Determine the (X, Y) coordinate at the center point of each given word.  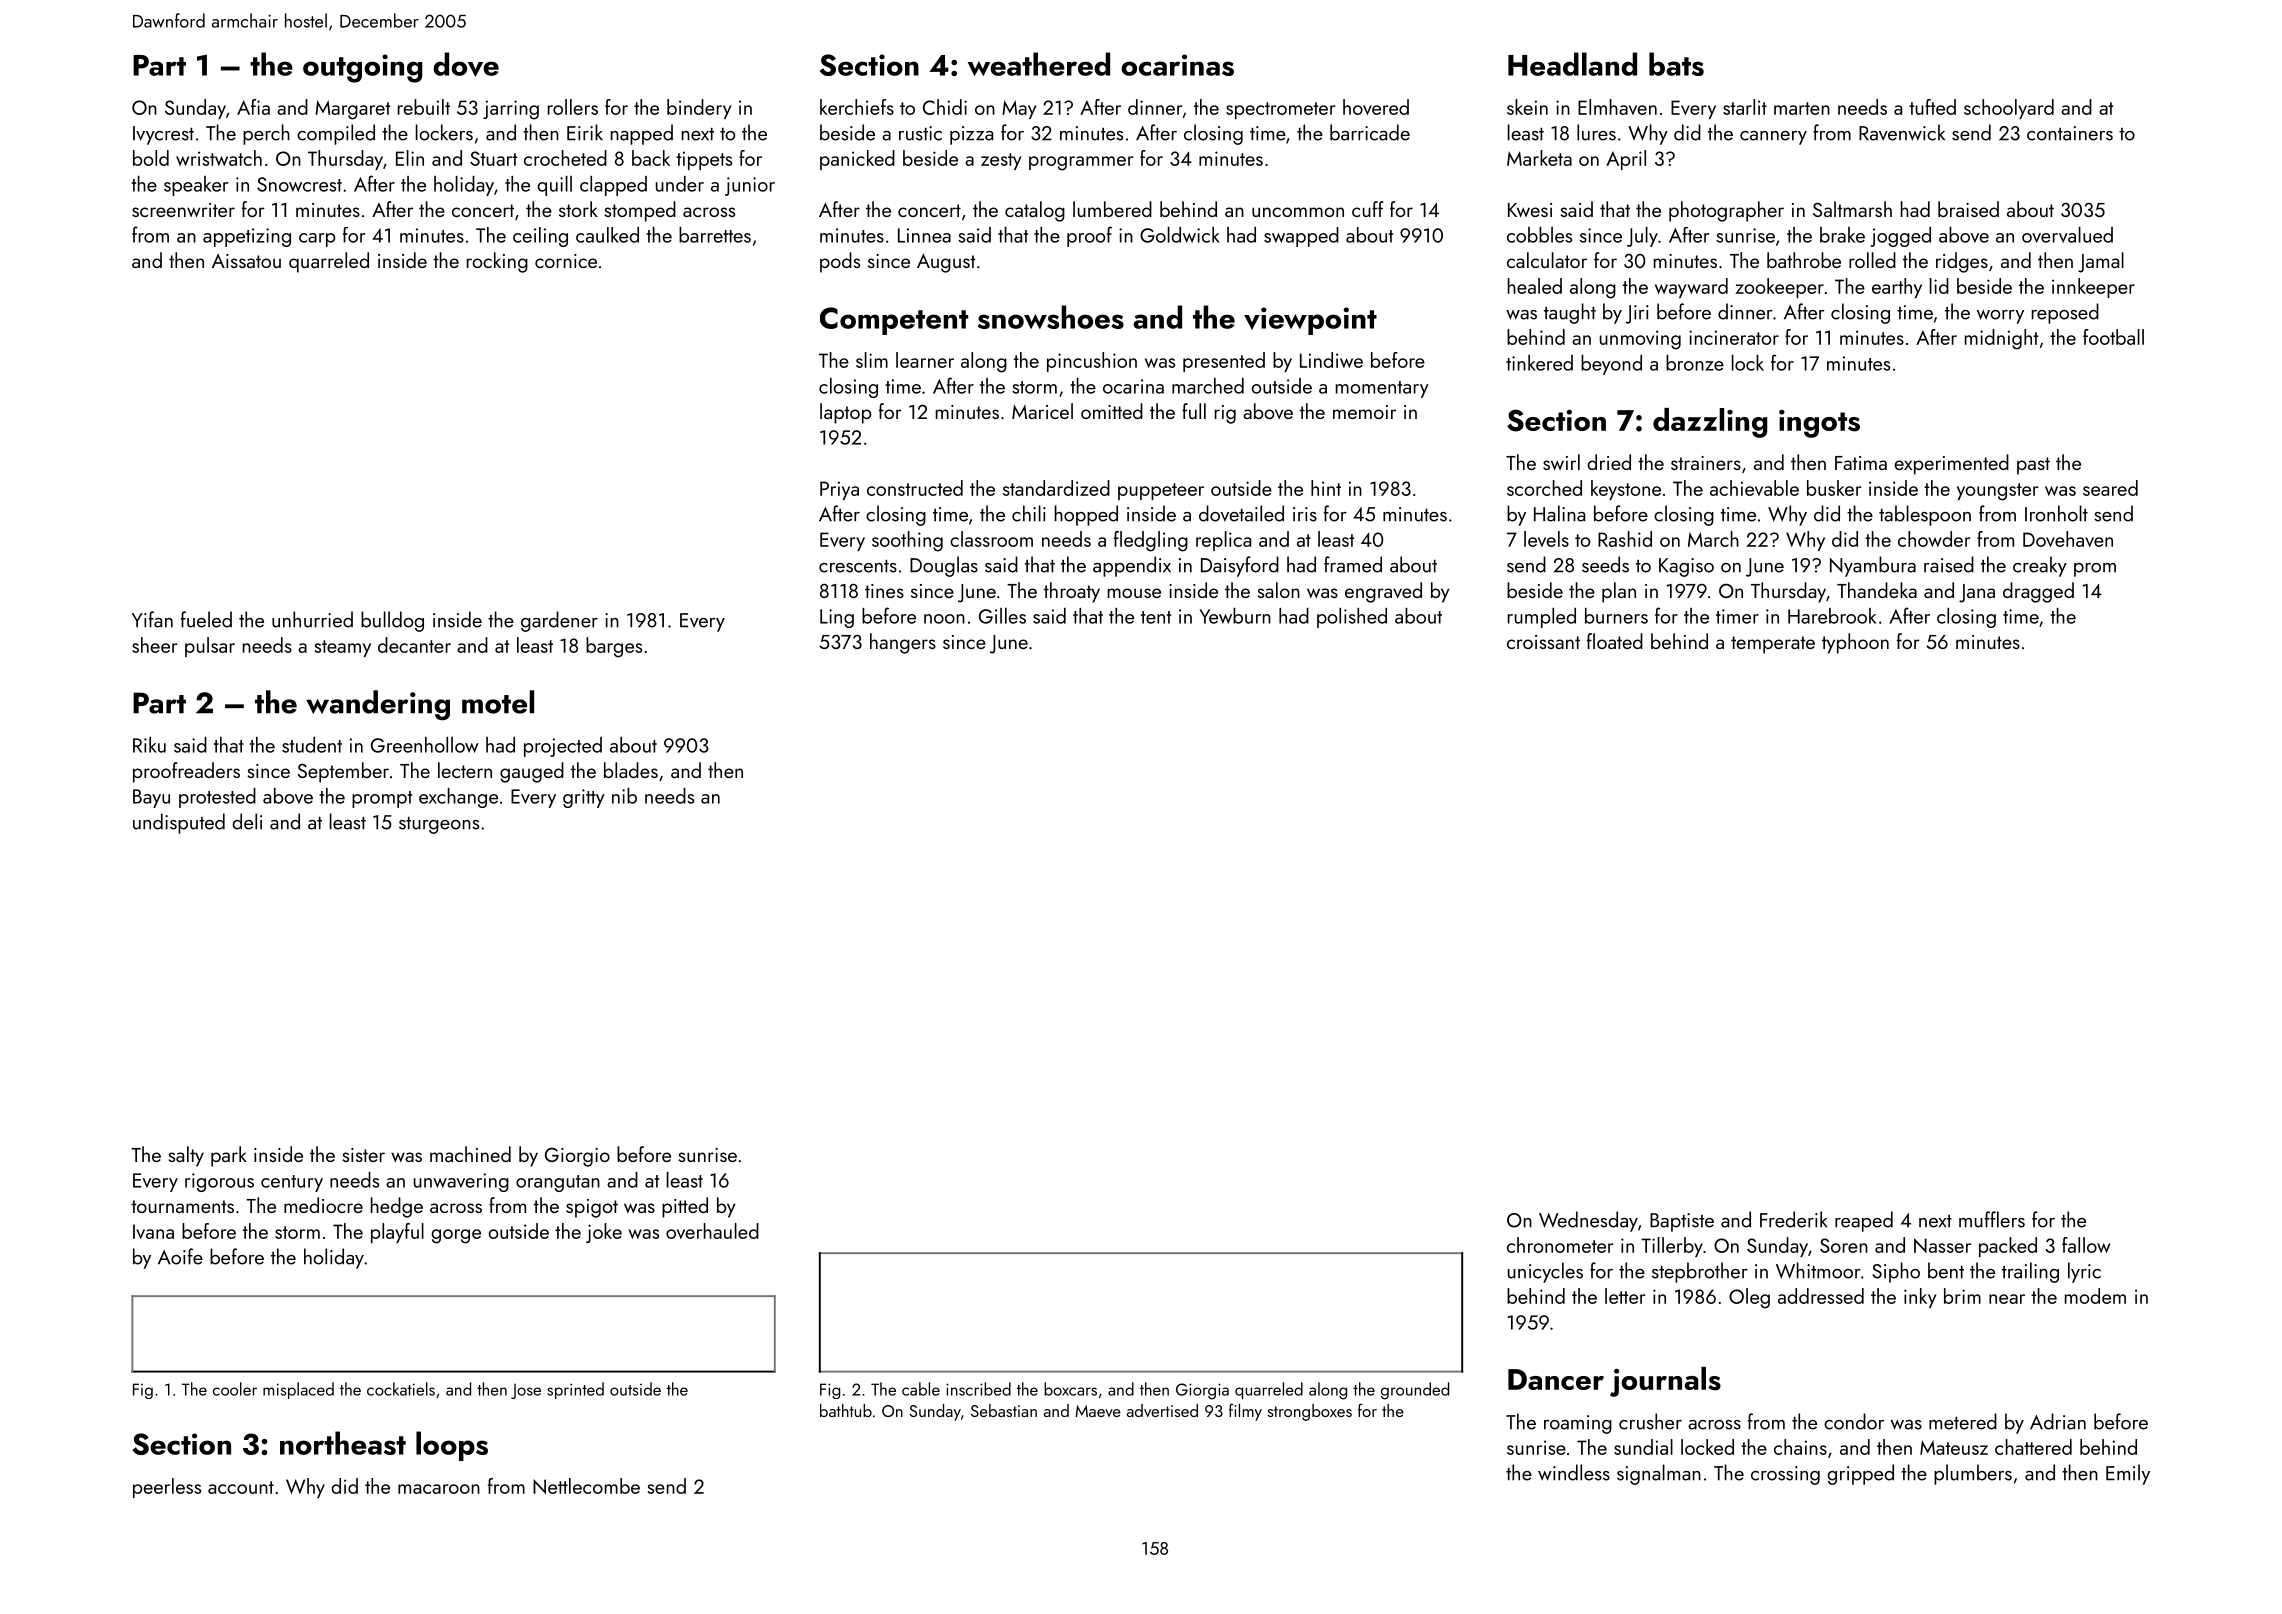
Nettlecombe (586, 1486)
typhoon (1855, 643)
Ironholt (2056, 513)
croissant (1543, 642)
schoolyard (2009, 109)
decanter (414, 645)
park (229, 1156)
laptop (845, 413)
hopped (1086, 515)
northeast (343, 1443)
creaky (2040, 566)
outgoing (363, 68)
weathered (1039, 64)
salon (1279, 590)
